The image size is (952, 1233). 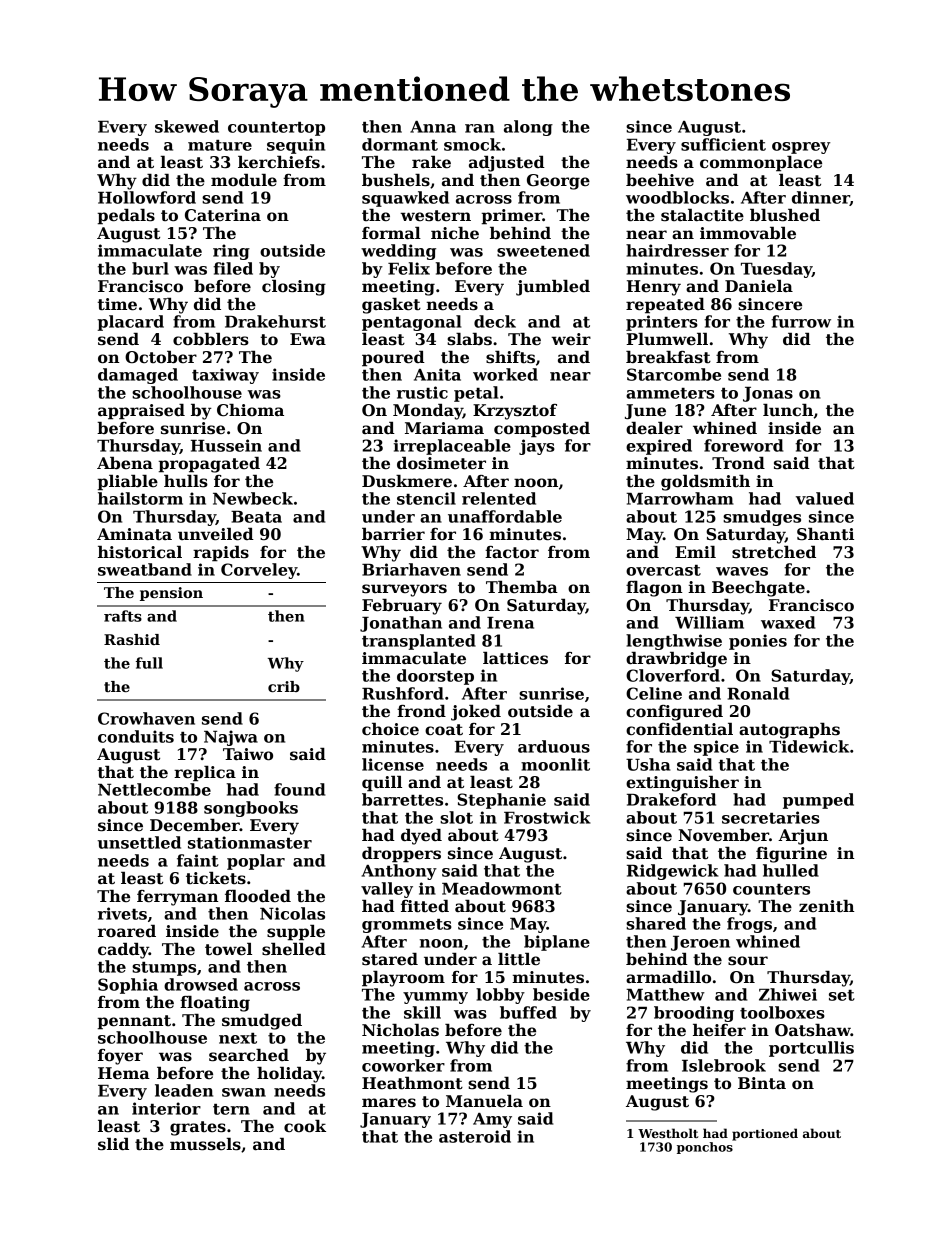 I want to click on ring, so click(x=231, y=252).
